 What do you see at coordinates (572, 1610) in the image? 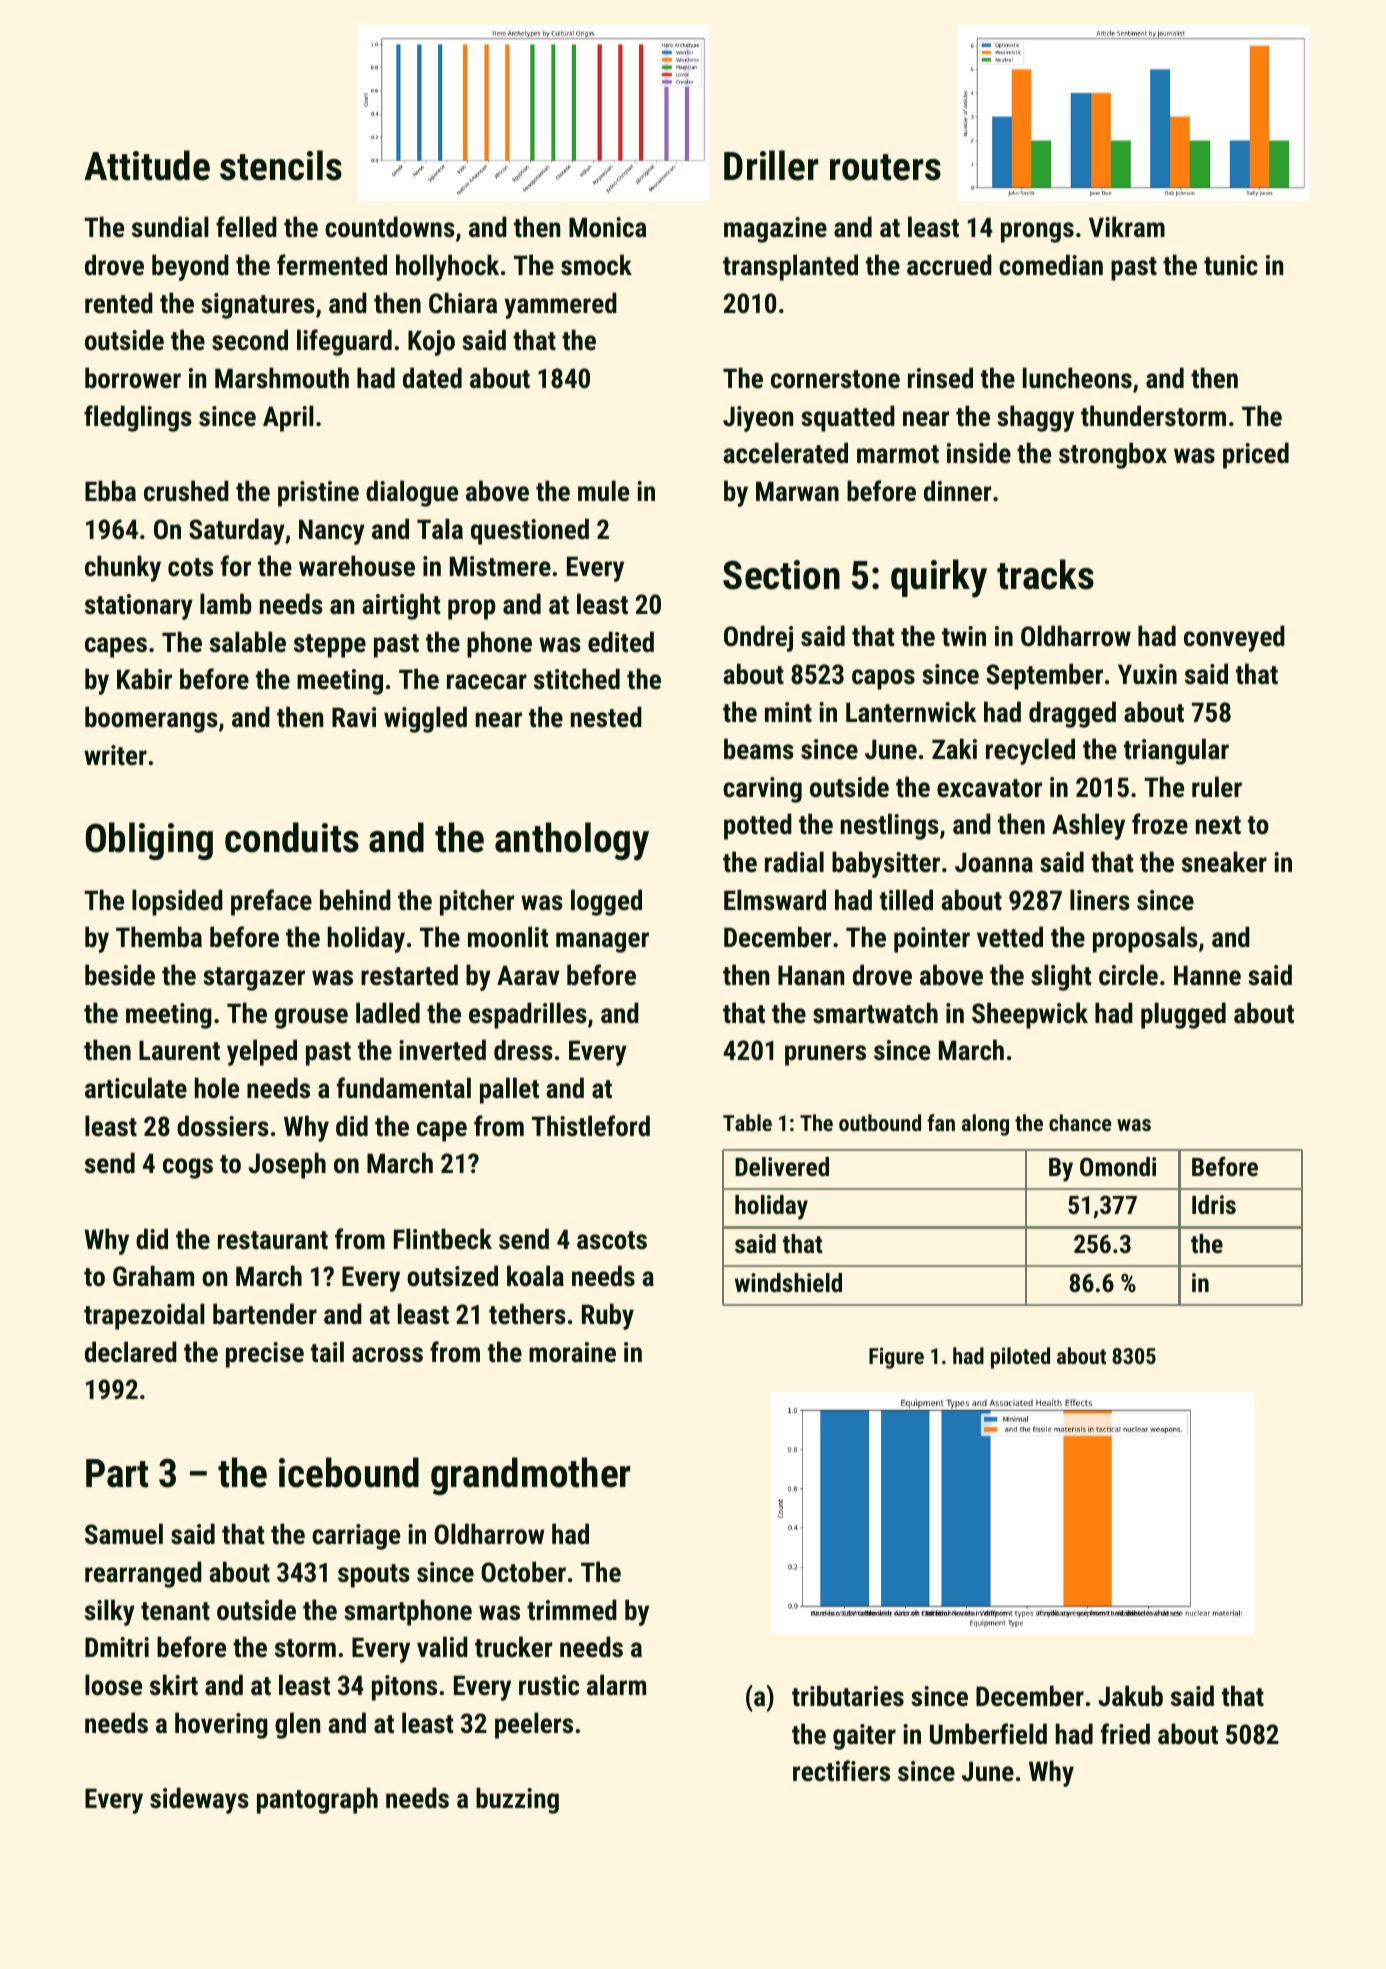
I see `trimmed` at bounding box center [572, 1610].
